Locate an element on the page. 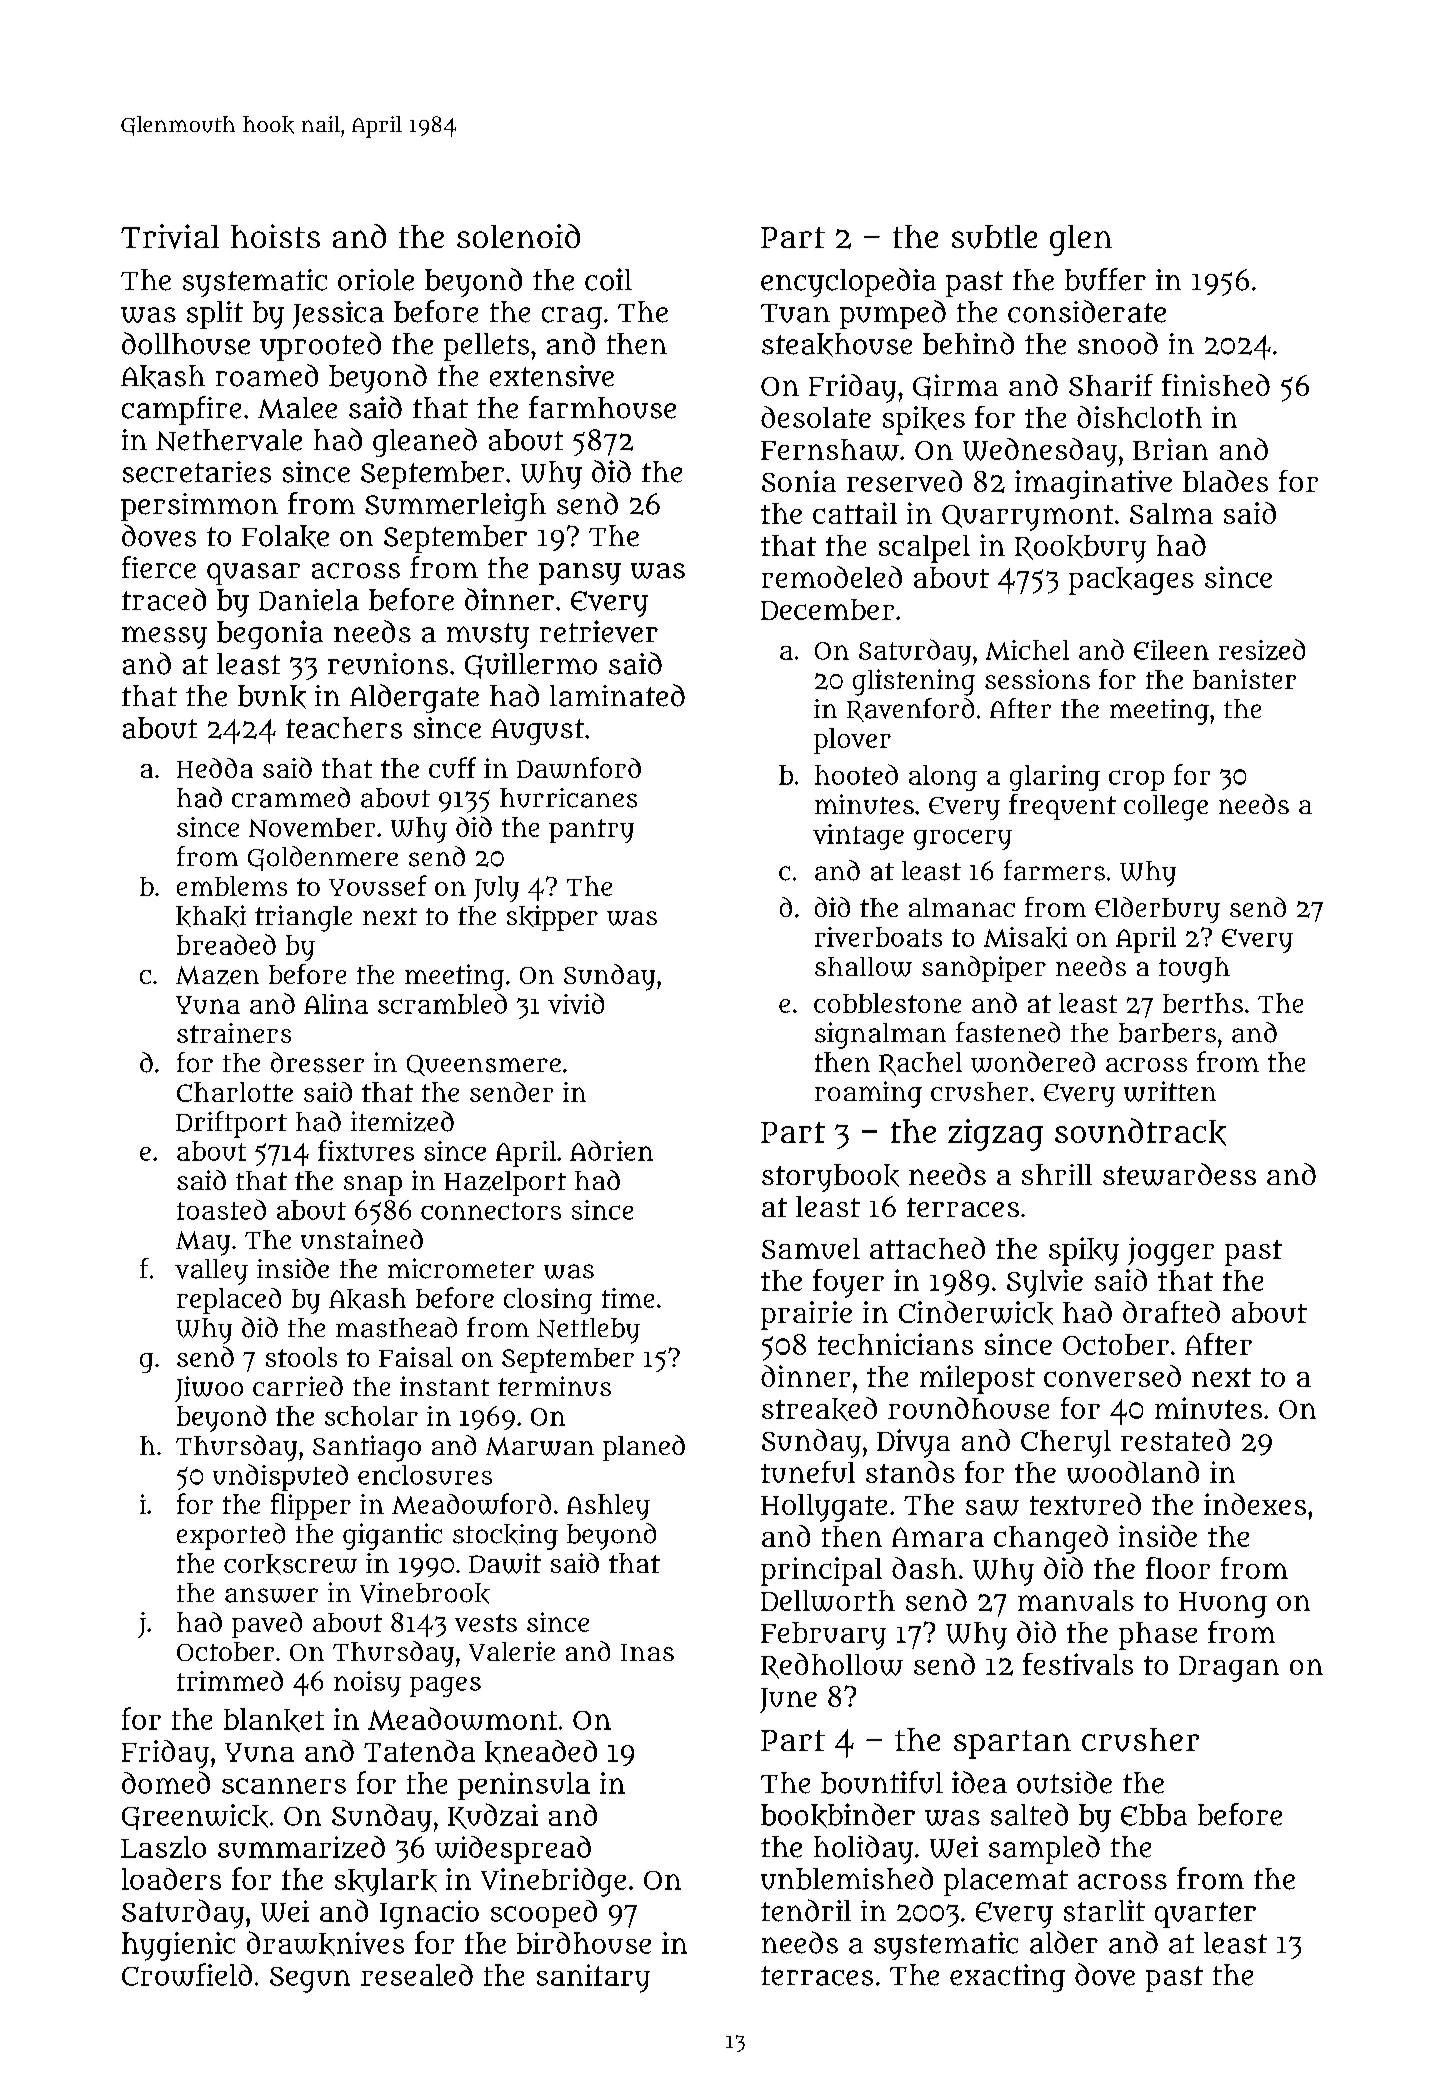 This image has height=2100, width=1450. Tuan is located at coordinates (795, 313).
